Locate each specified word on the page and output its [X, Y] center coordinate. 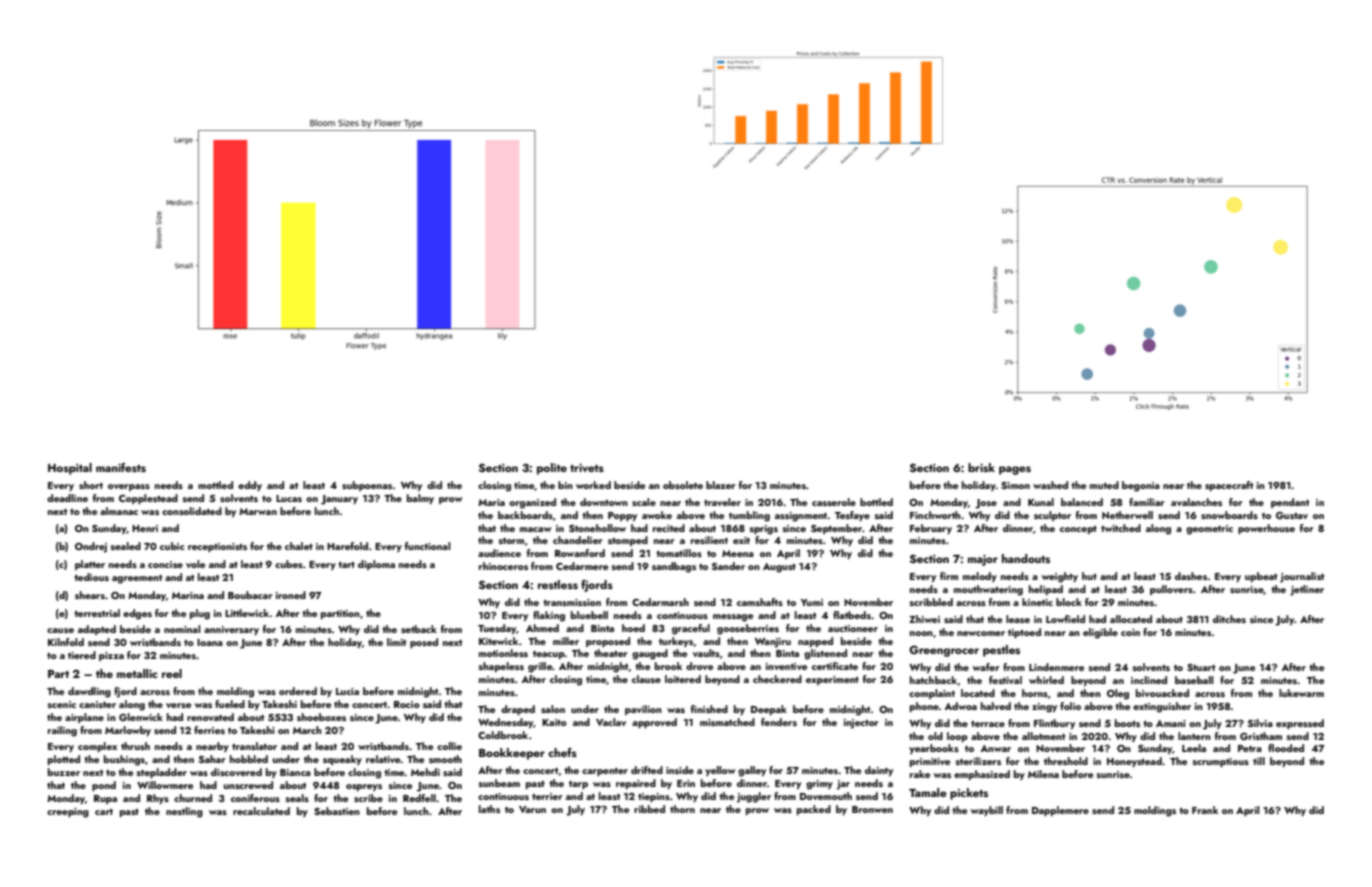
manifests [121, 467]
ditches [1229, 619]
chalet [299, 546]
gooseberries [748, 629]
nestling [184, 812]
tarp [578, 784]
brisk [981, 467]
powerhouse [1266, 529]
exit [741, 540]
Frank [1205, 810]
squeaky [342, 760]
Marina [188, 595]
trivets [587, 468]
